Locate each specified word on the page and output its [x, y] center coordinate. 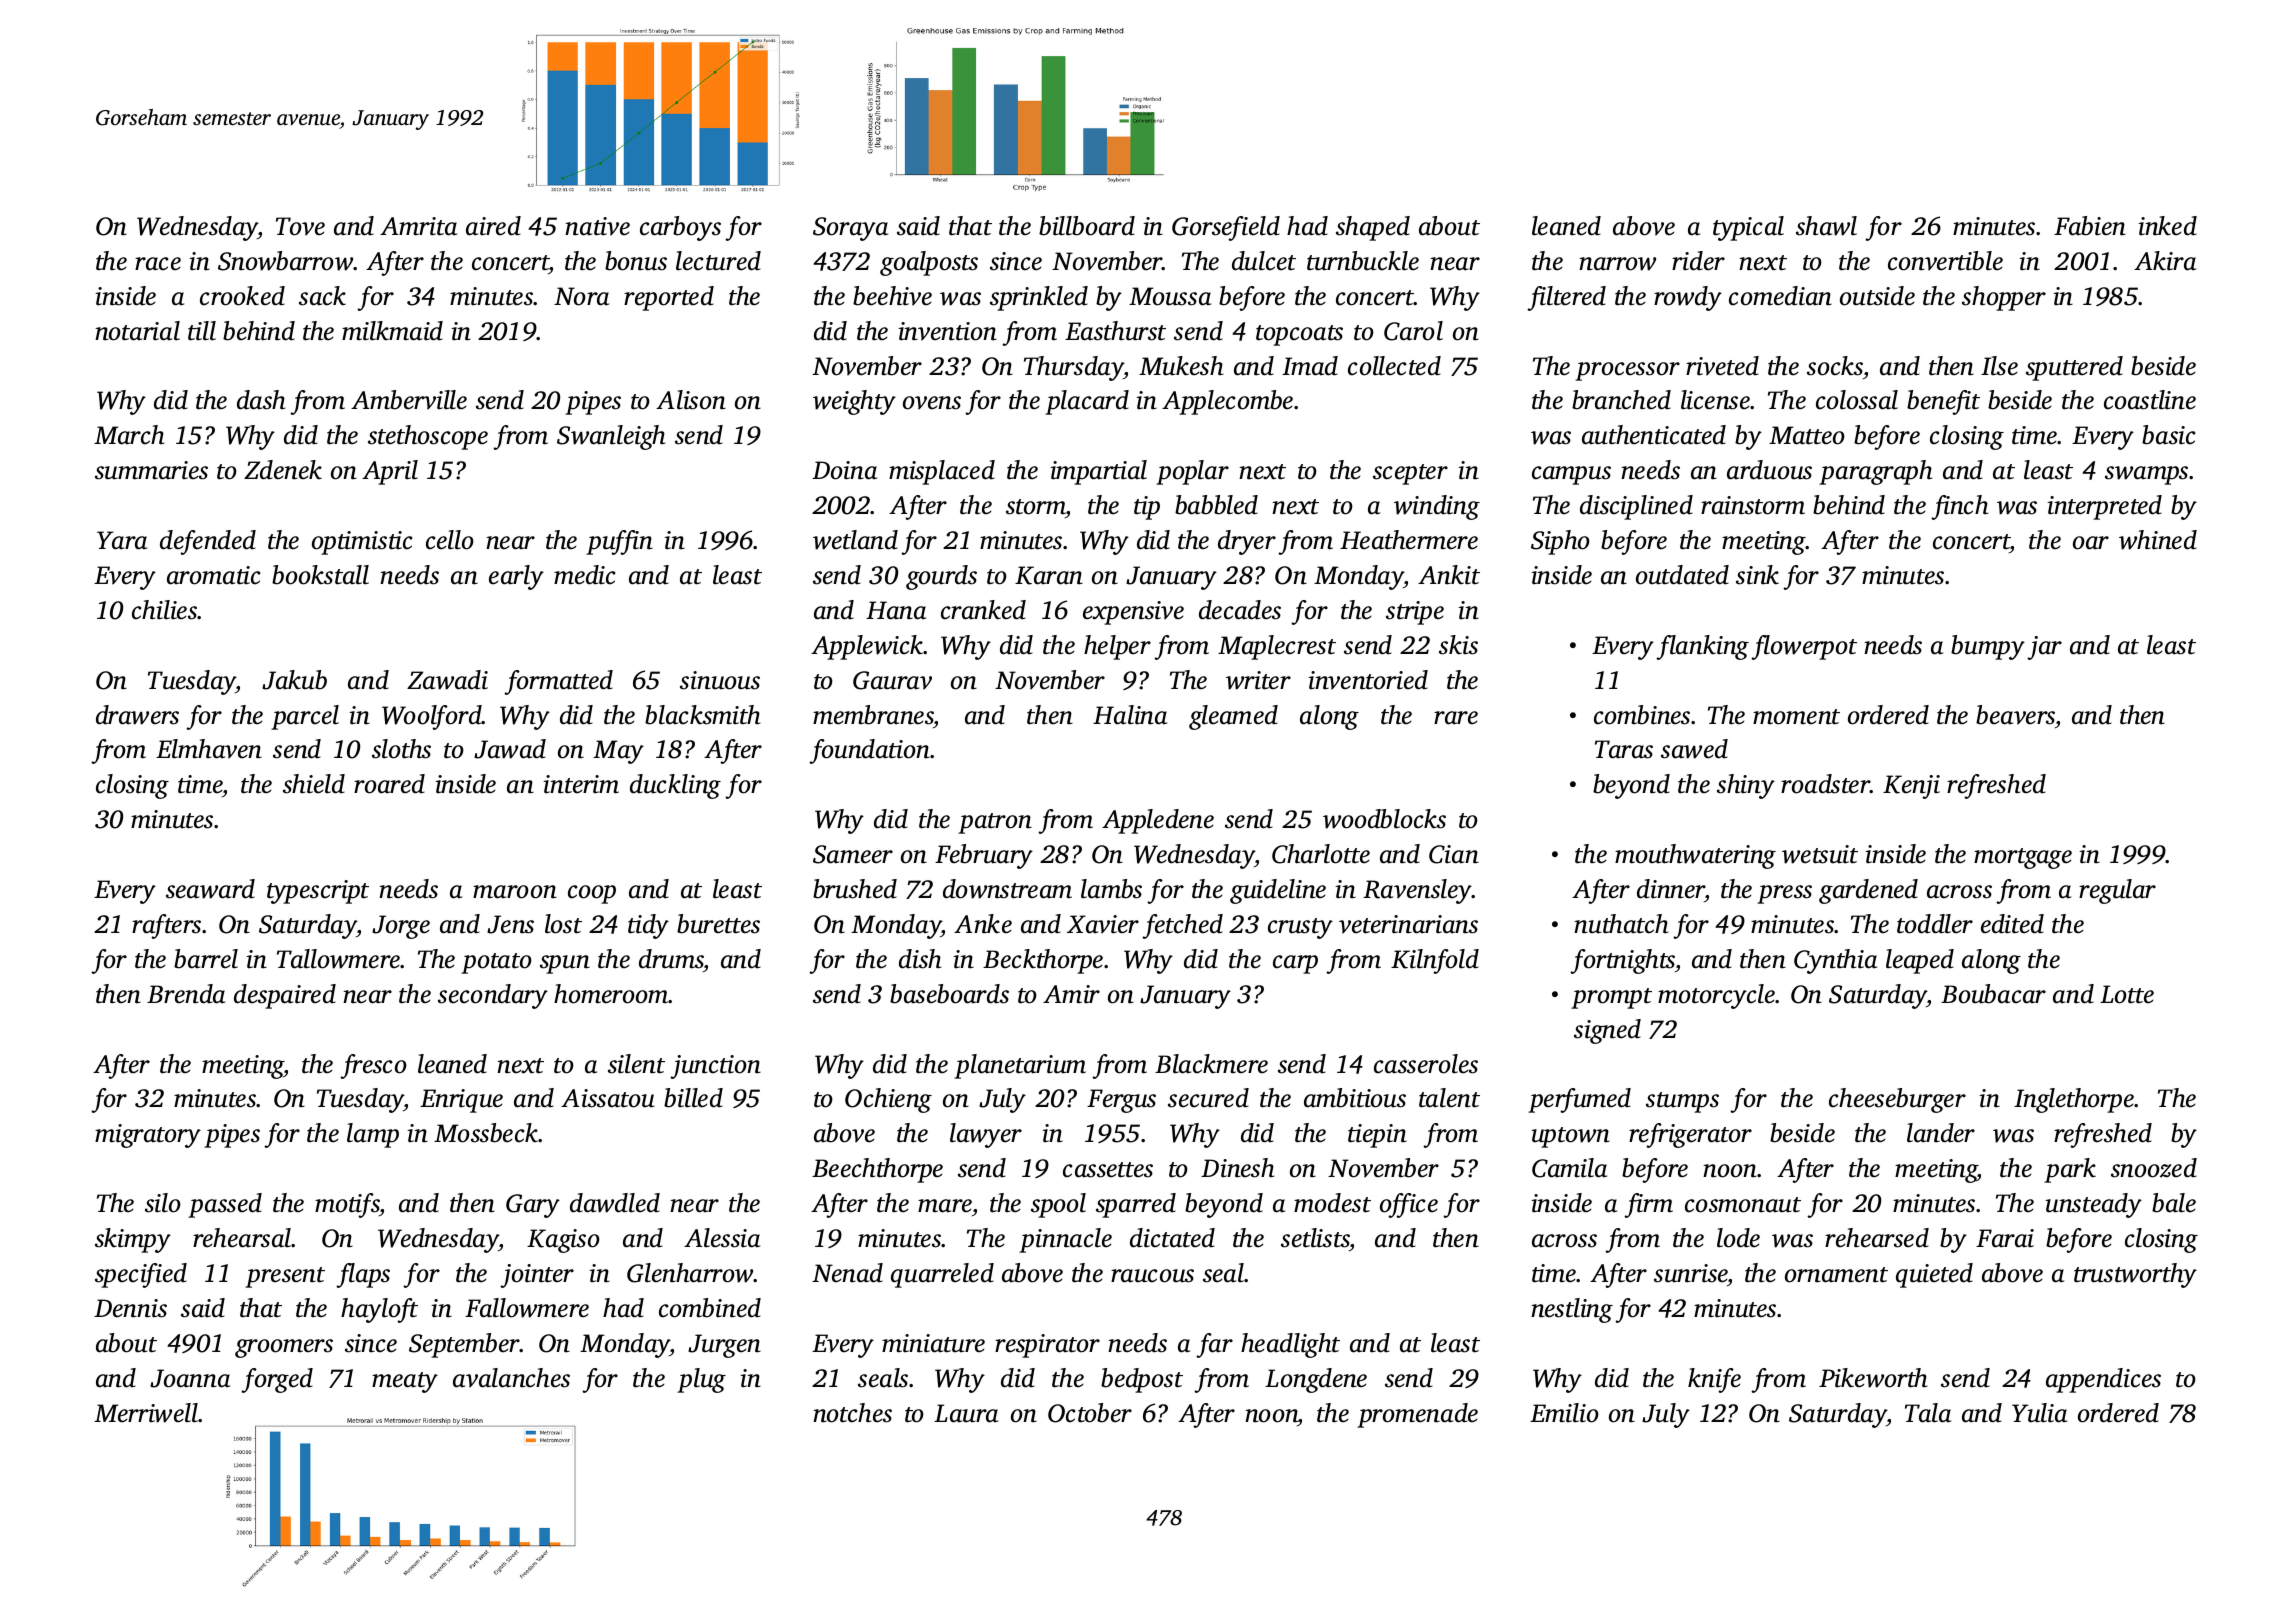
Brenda [186, 994]
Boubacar [1993, 994]
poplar [1192, 472]
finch [1959, 507]
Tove [300, 226]
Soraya [850, 229]
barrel [206, 959]
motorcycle [1717, 996]
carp [1295, 964]
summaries [151, 470]
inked [2167, 226]
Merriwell [146, 1413]
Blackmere [1211, 1064]
